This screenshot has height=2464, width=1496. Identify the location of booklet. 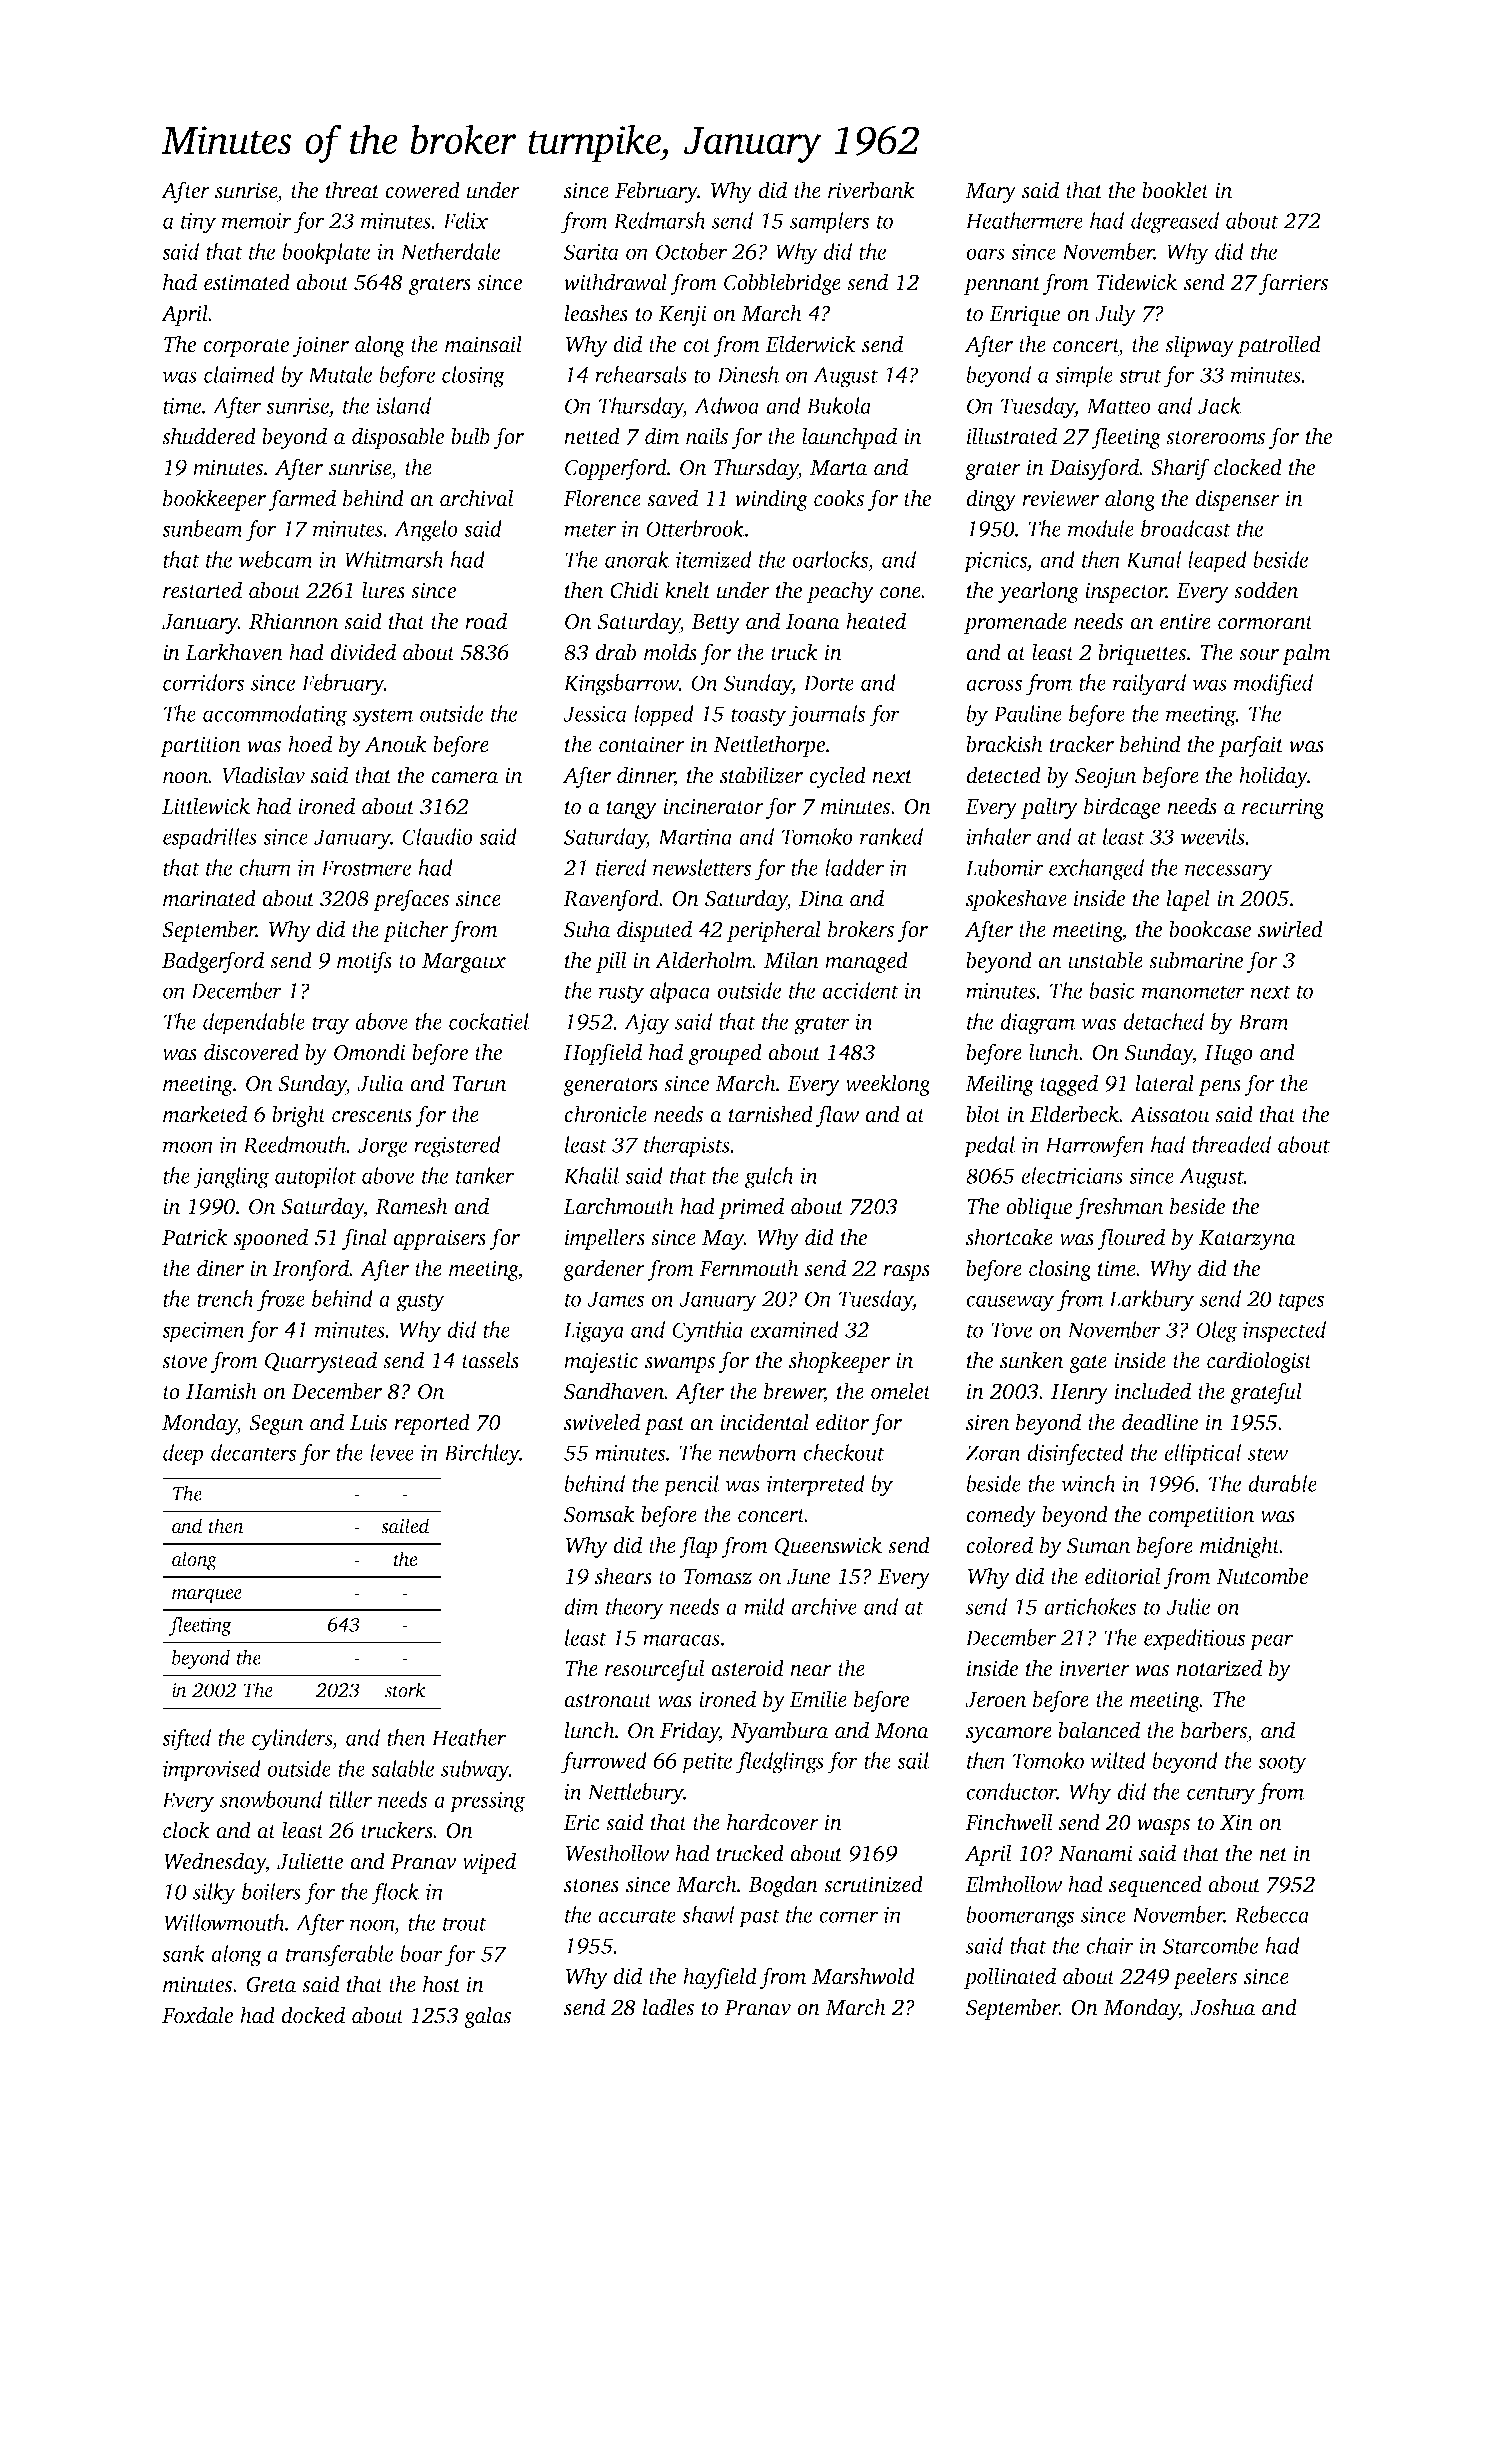
(1175, 190).
